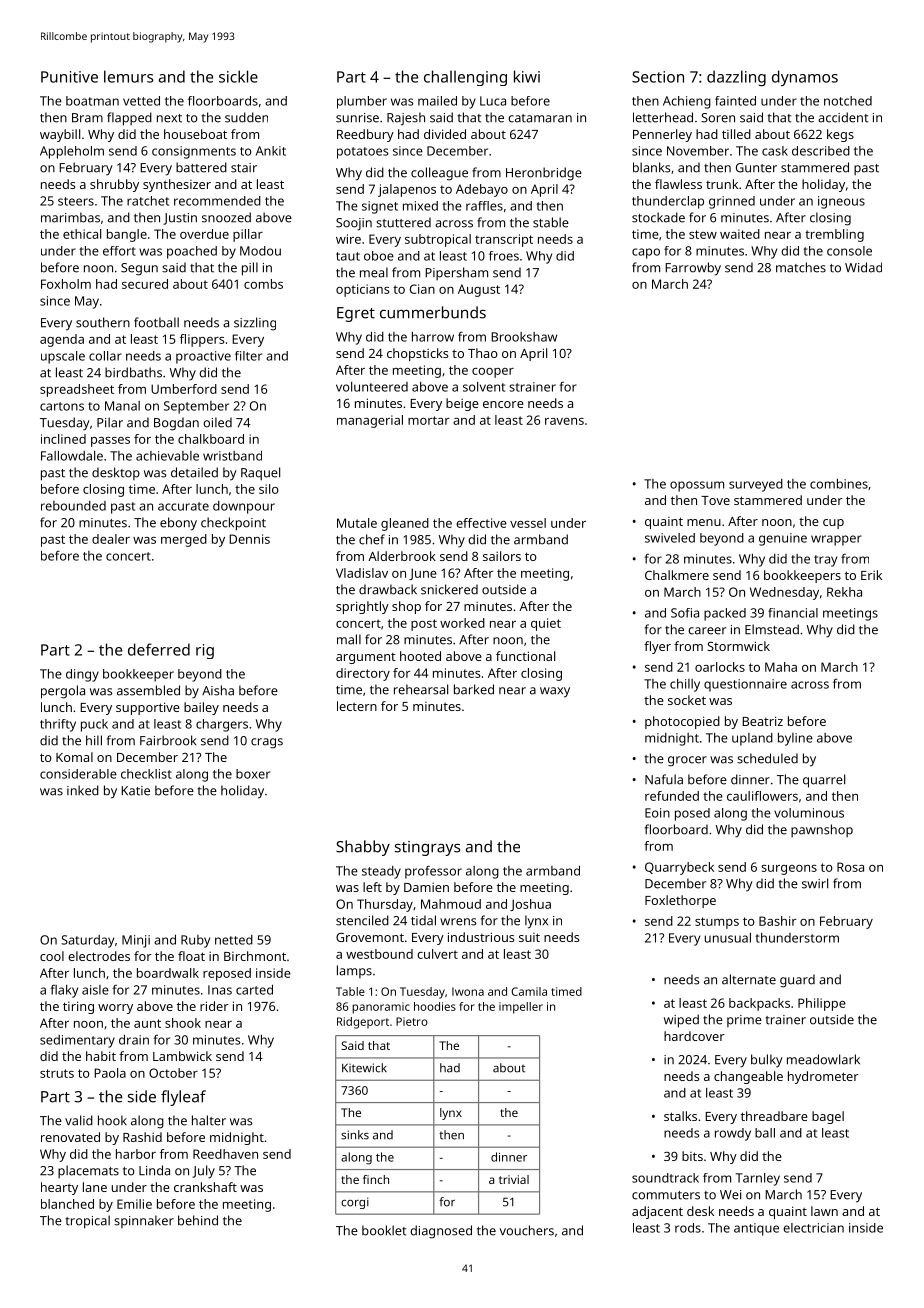  I want to click on surveyed, so click(756, 485).
